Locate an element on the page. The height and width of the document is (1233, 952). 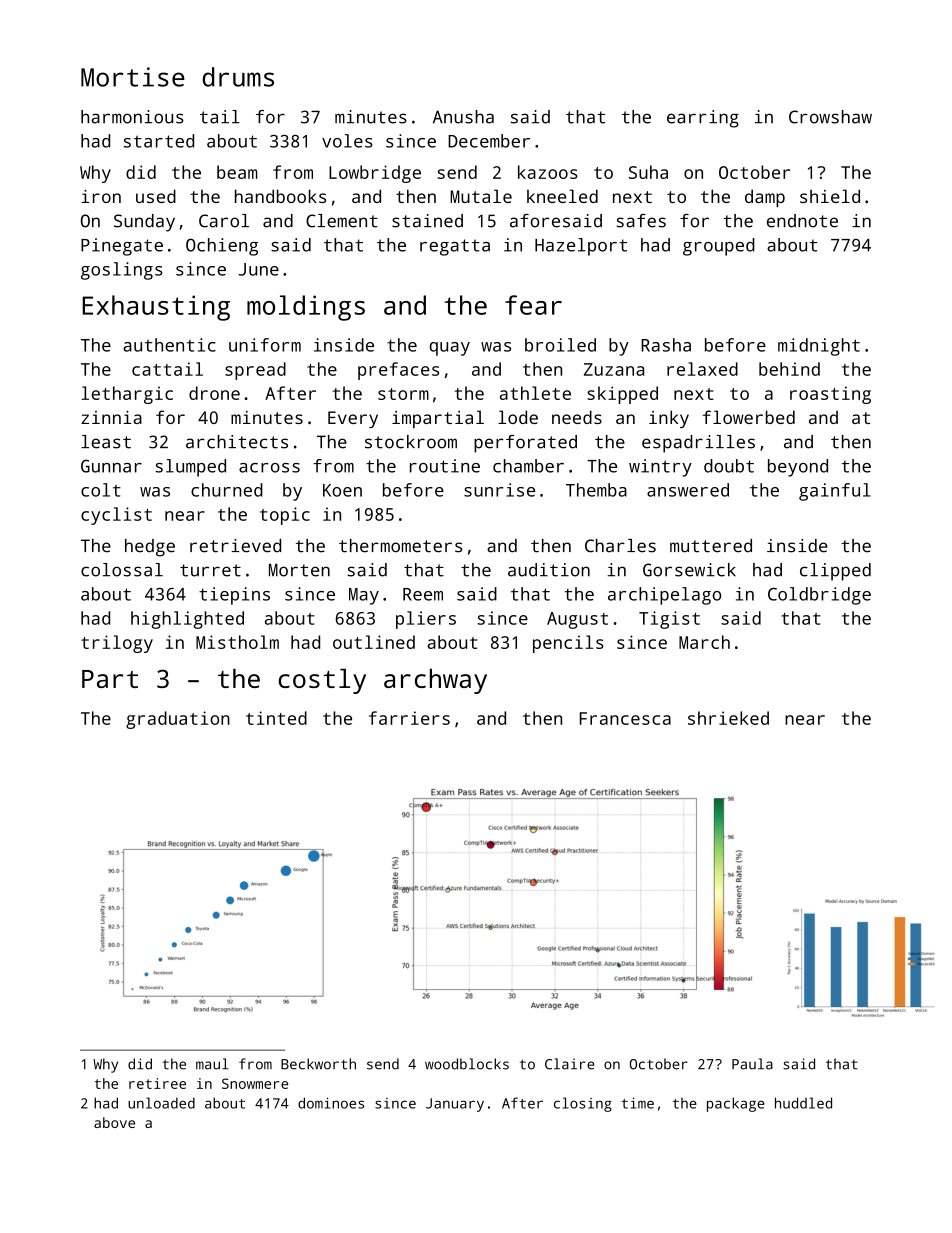
huddled is located at coordinates (803, 1103).
